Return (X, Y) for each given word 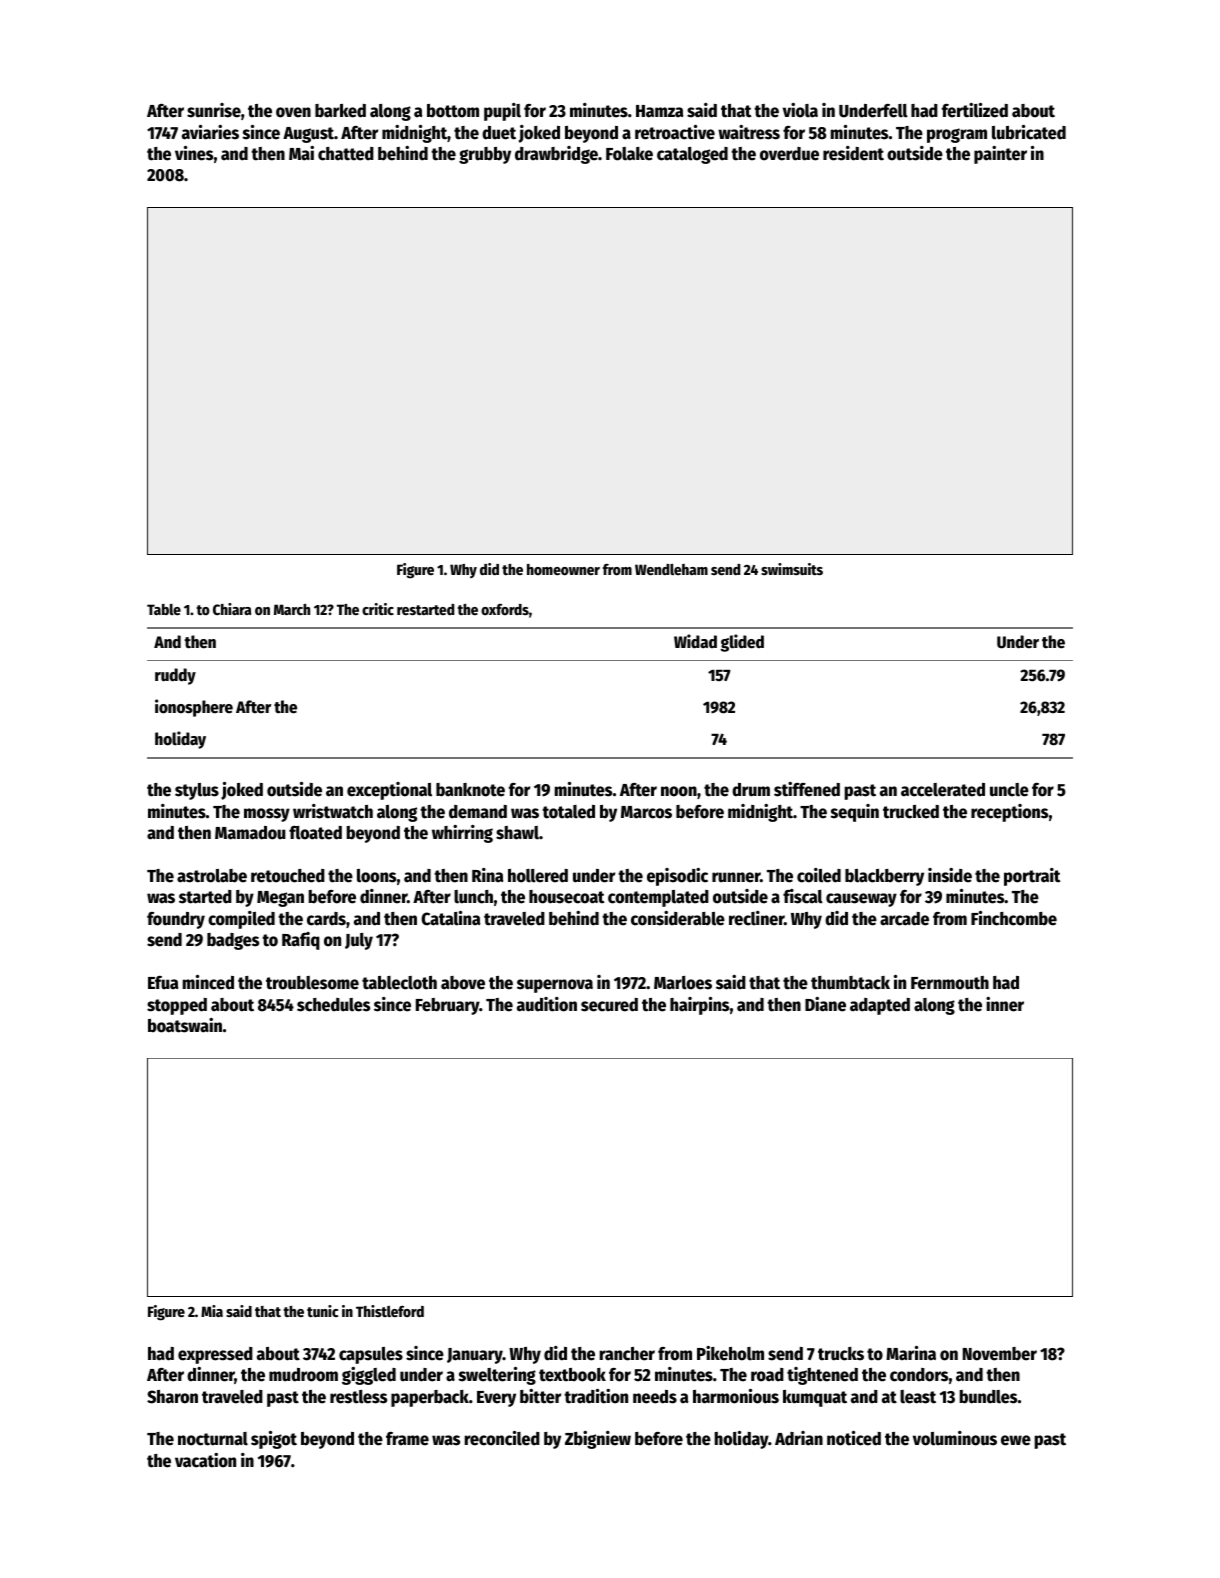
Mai (301, 153)
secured (609, 1005)
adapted (880, 1006)
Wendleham (671, 569)
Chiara (232, 609)
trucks (841, 1354)
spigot (274, 1440)
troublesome (312, 983)
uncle (1009, 790)
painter (1000, 155)
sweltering (497, 1376)
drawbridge (556, 155)
